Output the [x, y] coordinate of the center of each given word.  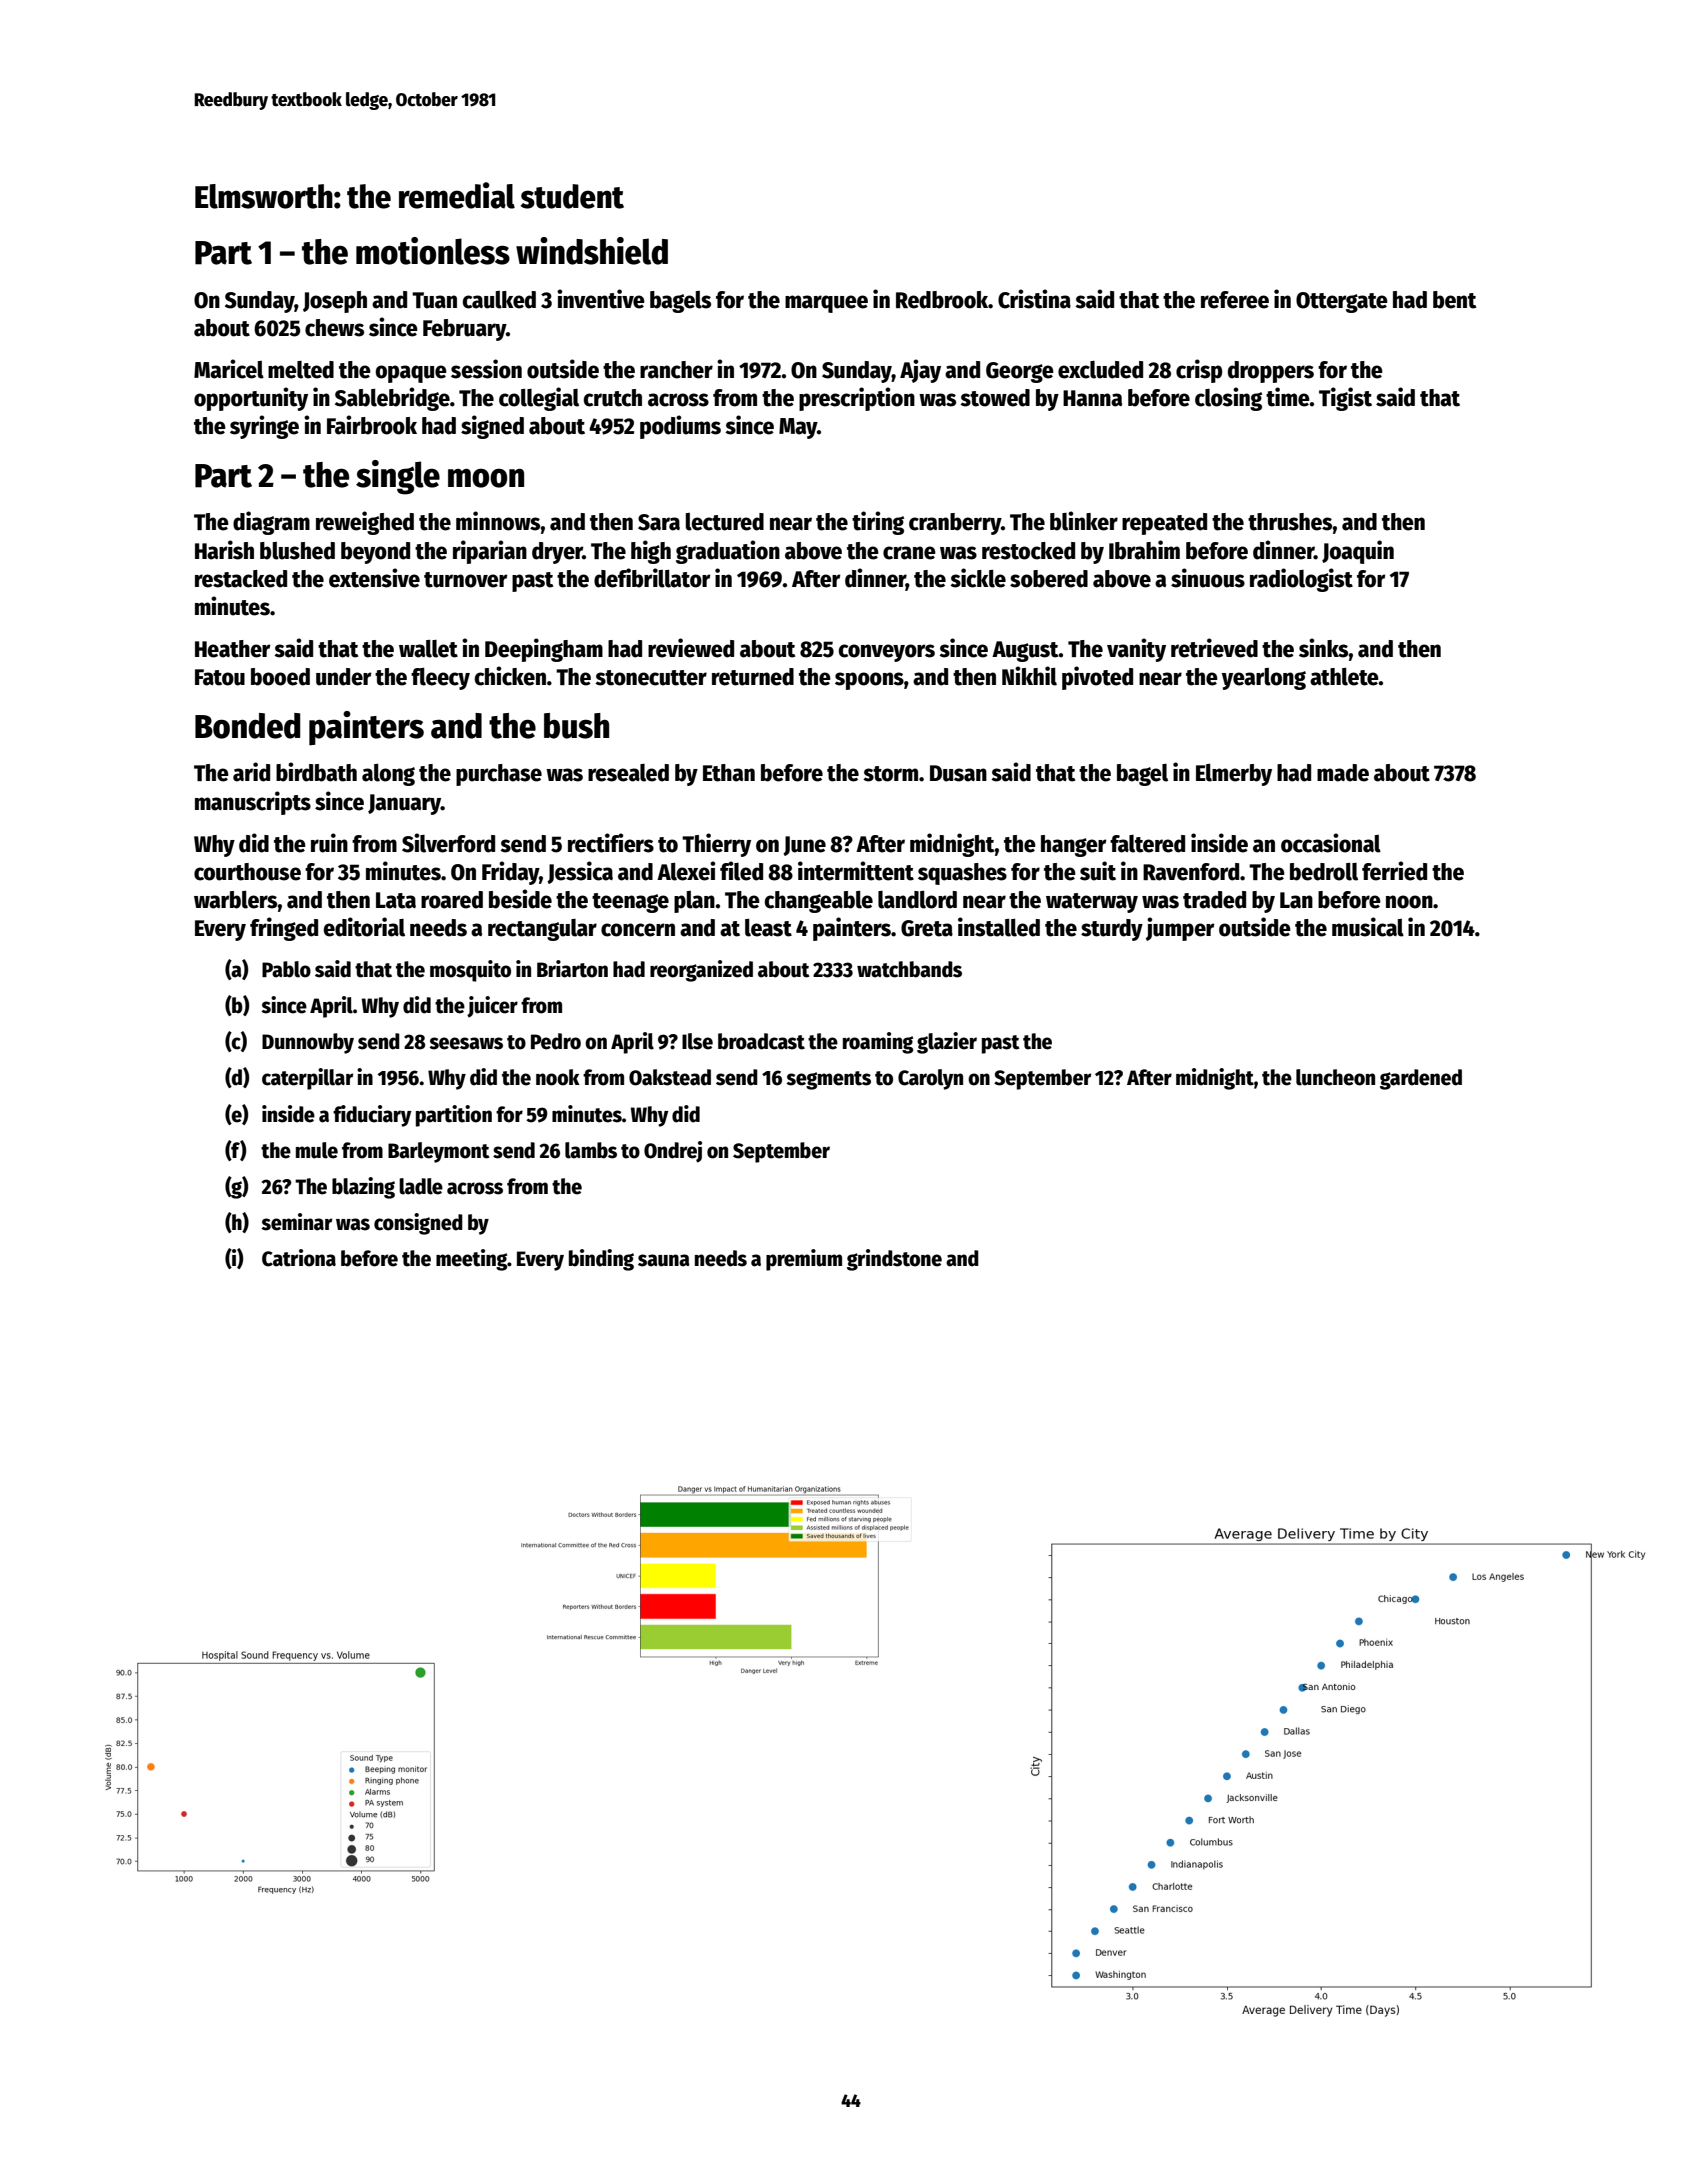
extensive [374, 578]
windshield [592, 251]
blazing [363, 1188]
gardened [1421, 1079]
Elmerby [1234, 775]
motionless [433, 251]
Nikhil [1029, 676]
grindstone [894, 1260]
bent [1454, 300]
